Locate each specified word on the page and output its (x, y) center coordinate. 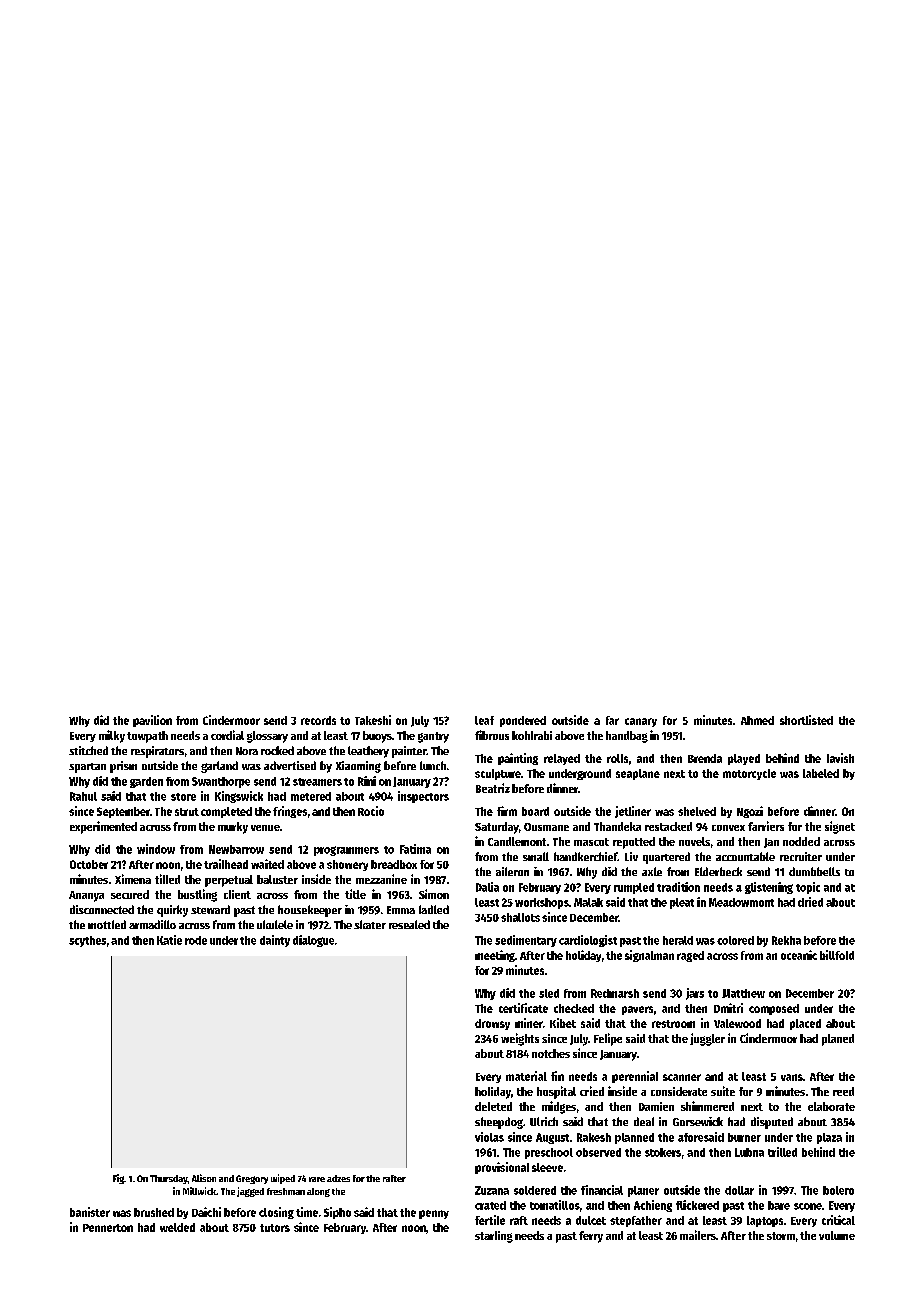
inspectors (423, 797)
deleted (493, 1106)
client (237, 894)
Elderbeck (718, 871)
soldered (535, 1190)
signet (840, 827)
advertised (290, 765)
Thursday (169, 1179)
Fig (118, 1179)
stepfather (636, 1221)
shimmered (707, 1106)
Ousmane (546, 827)
